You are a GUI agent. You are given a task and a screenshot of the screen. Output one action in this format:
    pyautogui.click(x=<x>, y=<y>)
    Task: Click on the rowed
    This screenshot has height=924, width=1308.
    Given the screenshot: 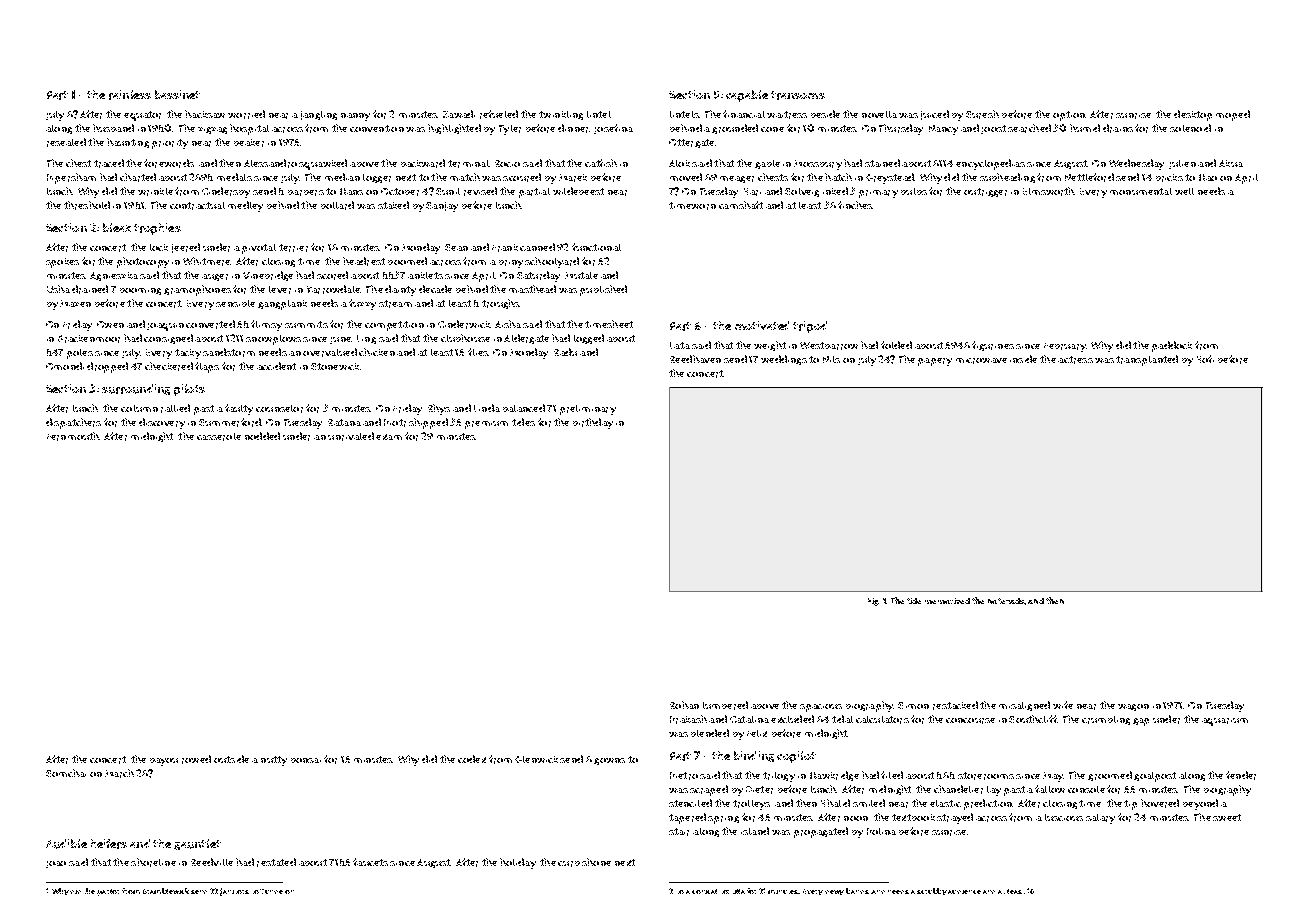 What is the action you would take?
    pyautogui.click(x=196, y=759)
